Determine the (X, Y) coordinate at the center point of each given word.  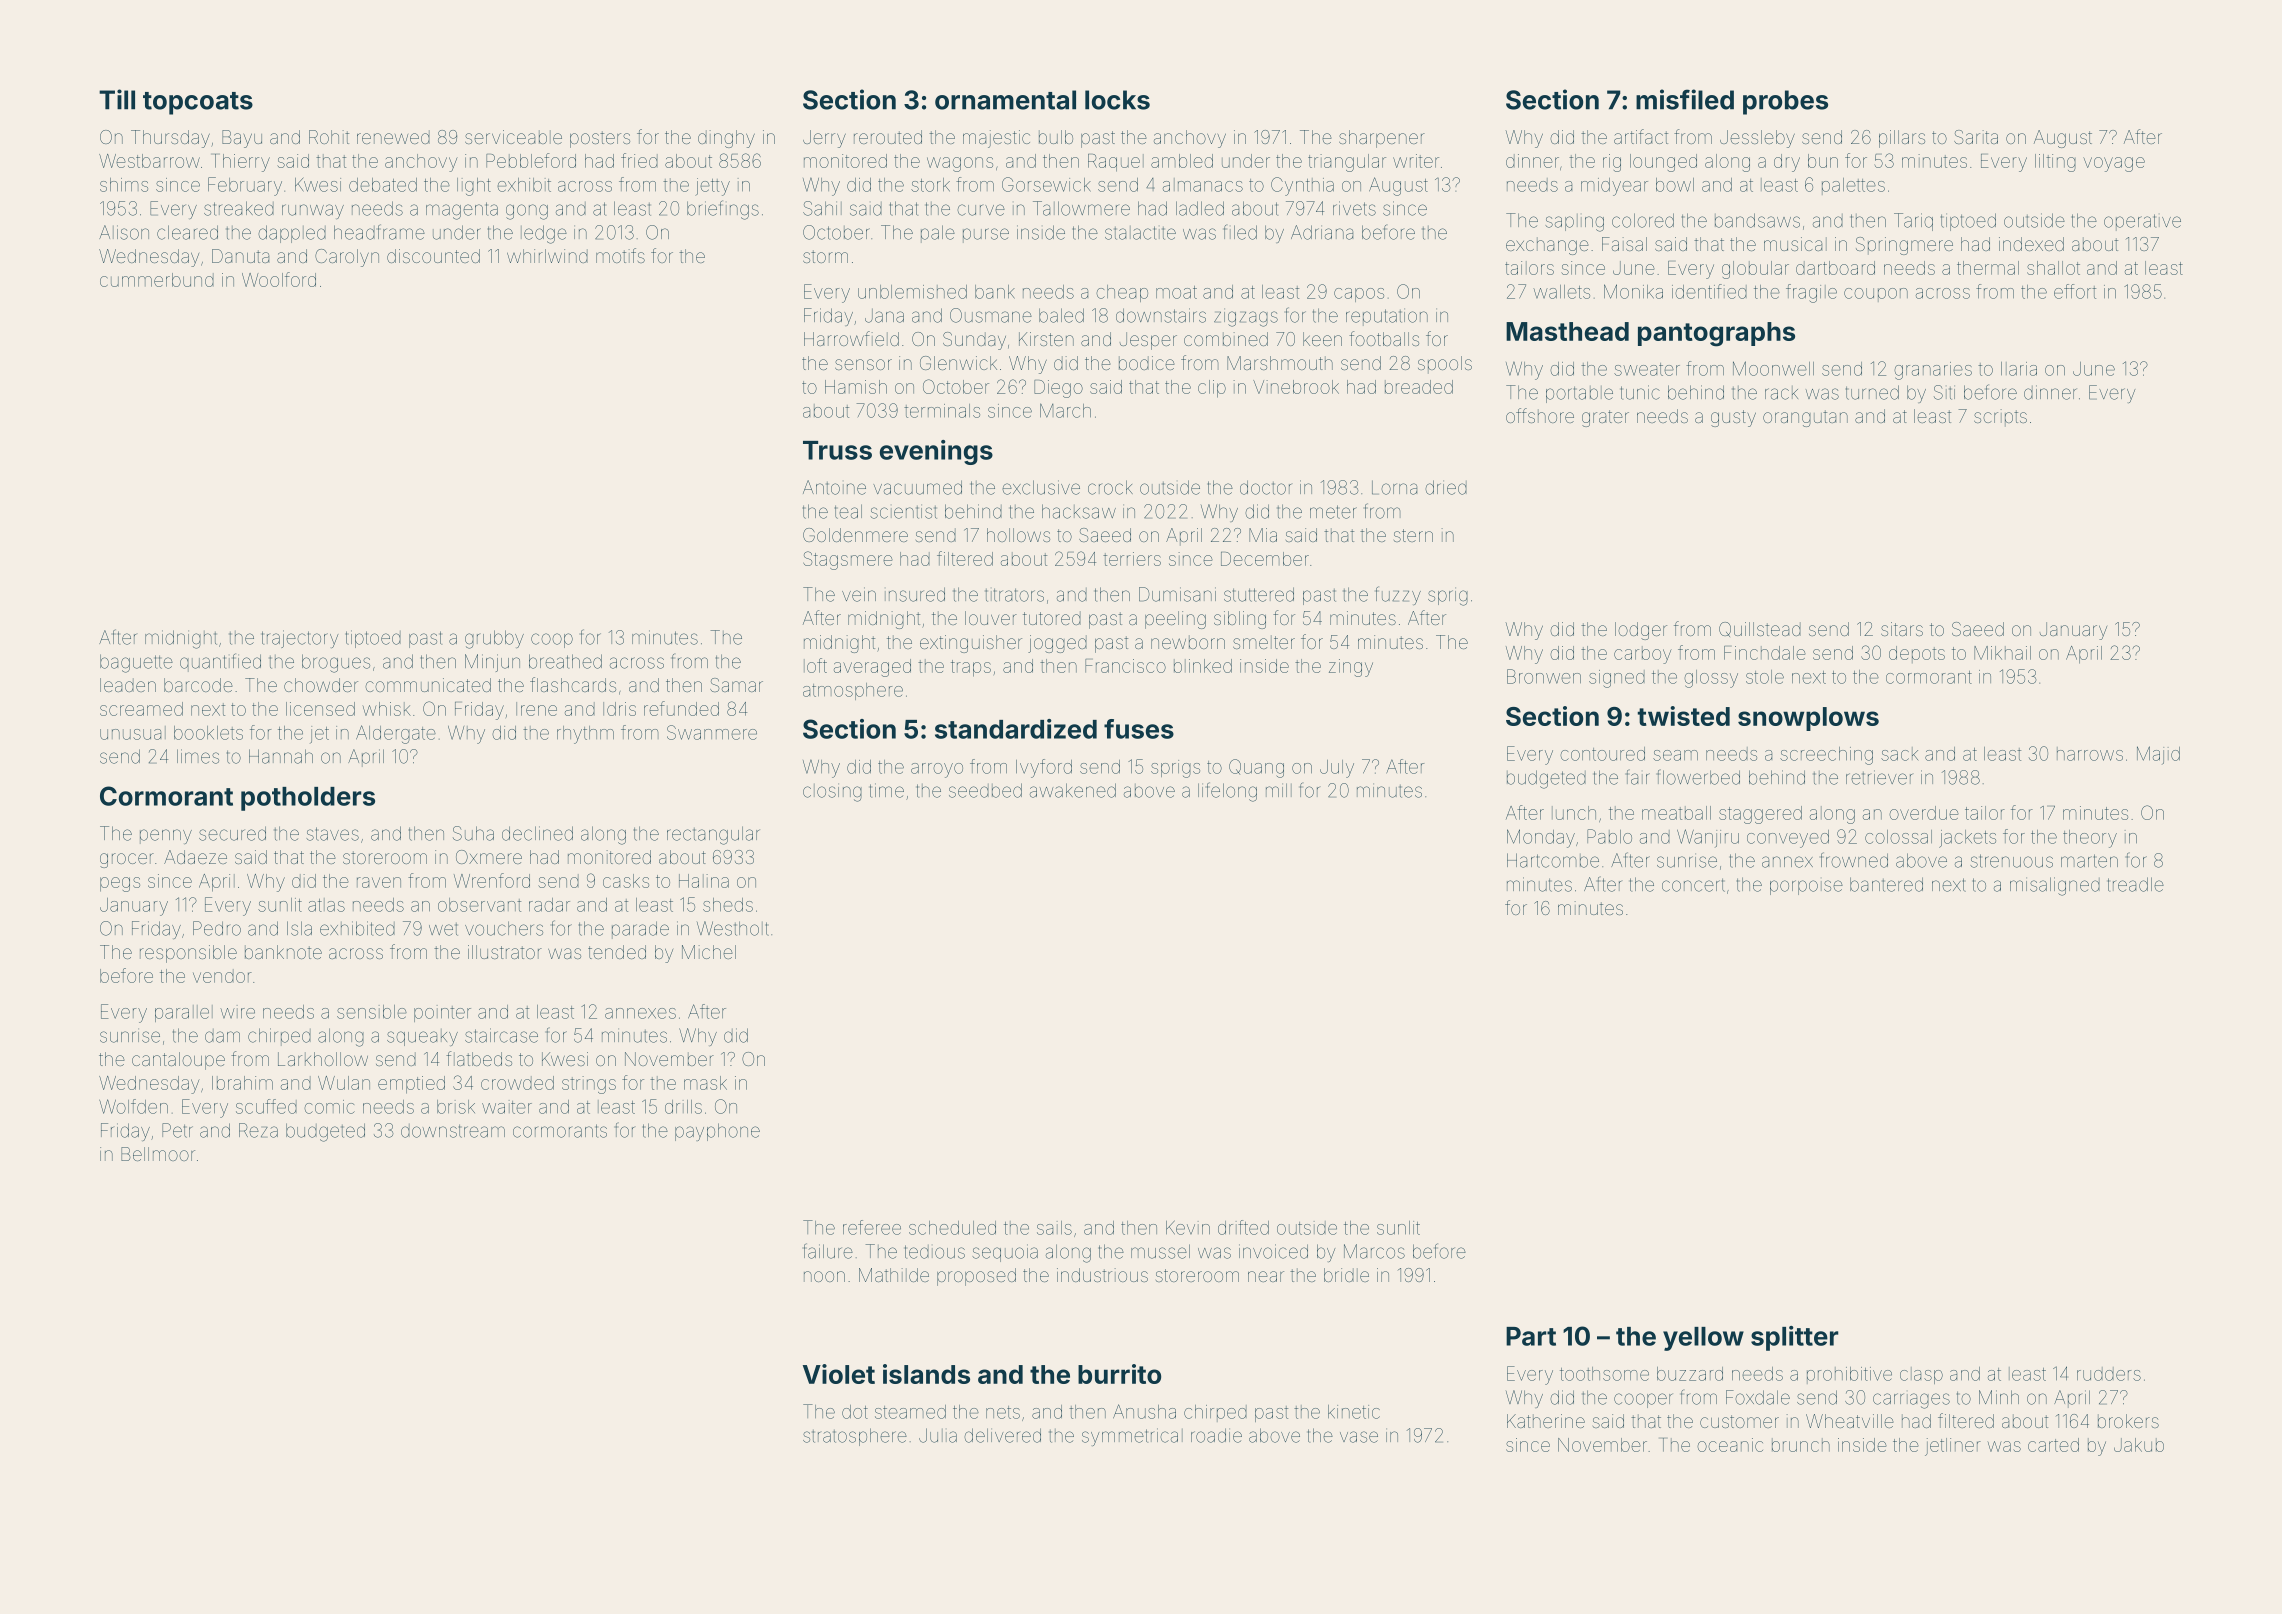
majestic (996, 139)
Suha (473, 833)
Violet (839, 1374)
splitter (1795, 1338)
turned (1872, 392)
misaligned (2055, 886)
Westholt (733, 928)
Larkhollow (323, 1059)
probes (1785, 102)
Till (117, 99)
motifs (620, 255)
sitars (1902, 629)
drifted (1243, 1227)
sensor (863, 364)
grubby (494, 639)
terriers (1132, 559)
